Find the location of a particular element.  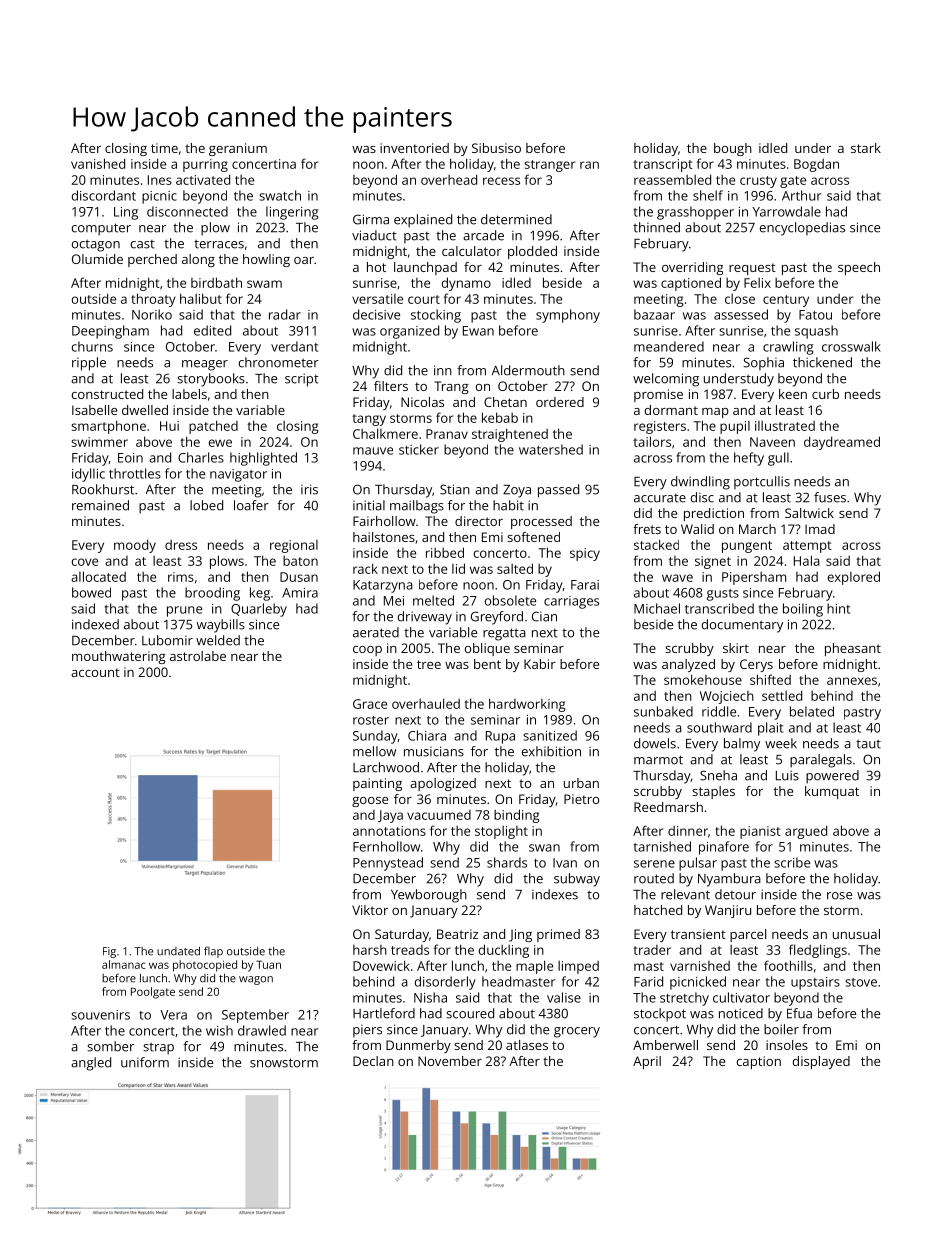

Hartleford is located at coordinates (384, 1013).
